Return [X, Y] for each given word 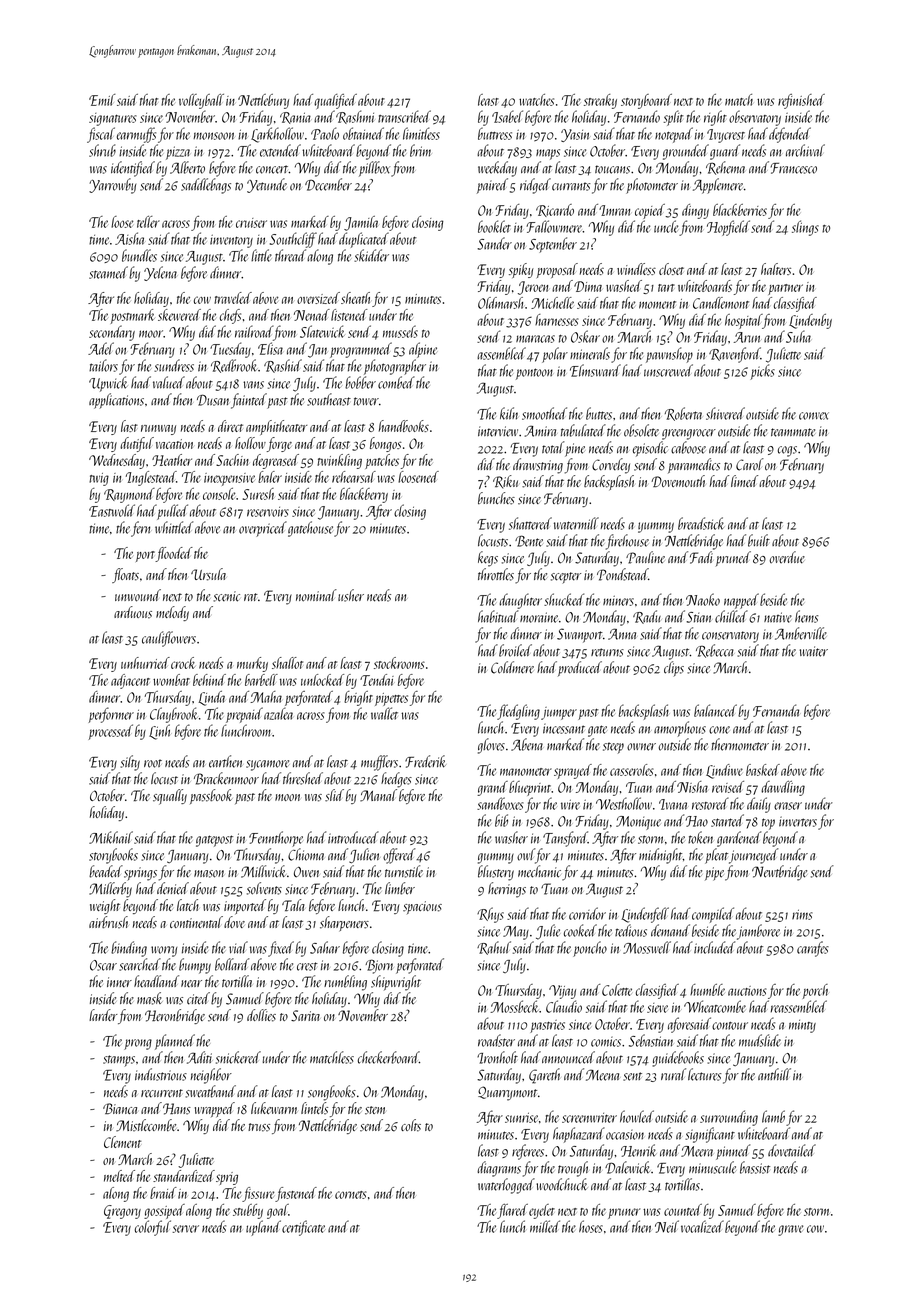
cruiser [251, 223]
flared [512, 1211]
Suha [798, 336]
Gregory [122, 1212]
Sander [494, 243]
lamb [773, 1116]
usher [351, 595]
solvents [264, 888]
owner [641, 747]
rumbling [345, 983]
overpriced [263, 529]
